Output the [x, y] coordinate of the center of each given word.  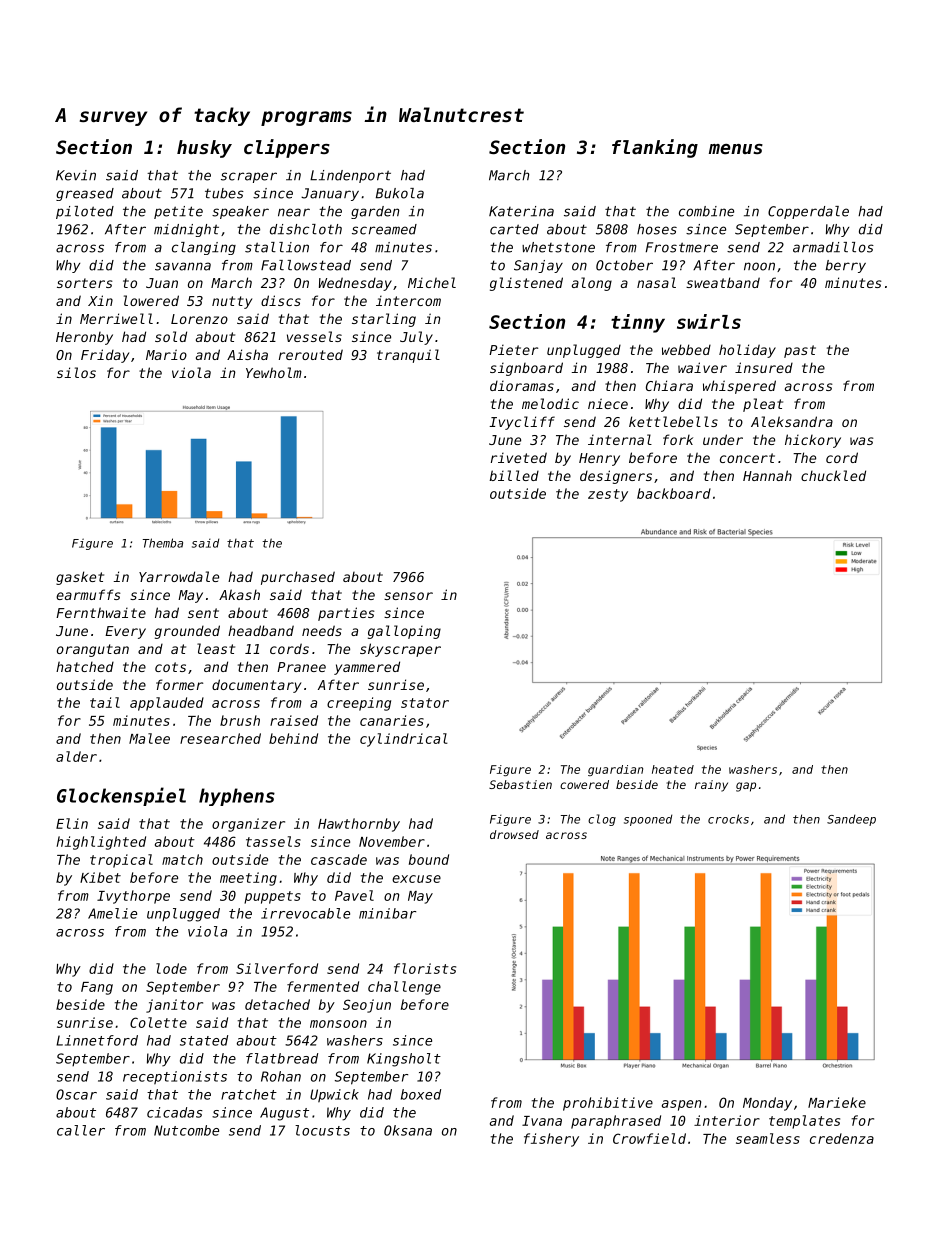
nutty [232, 302]
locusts [322, 1130]
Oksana [408, 1130]
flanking [655, 148]
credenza [842, 1138]
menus [736, 149]
